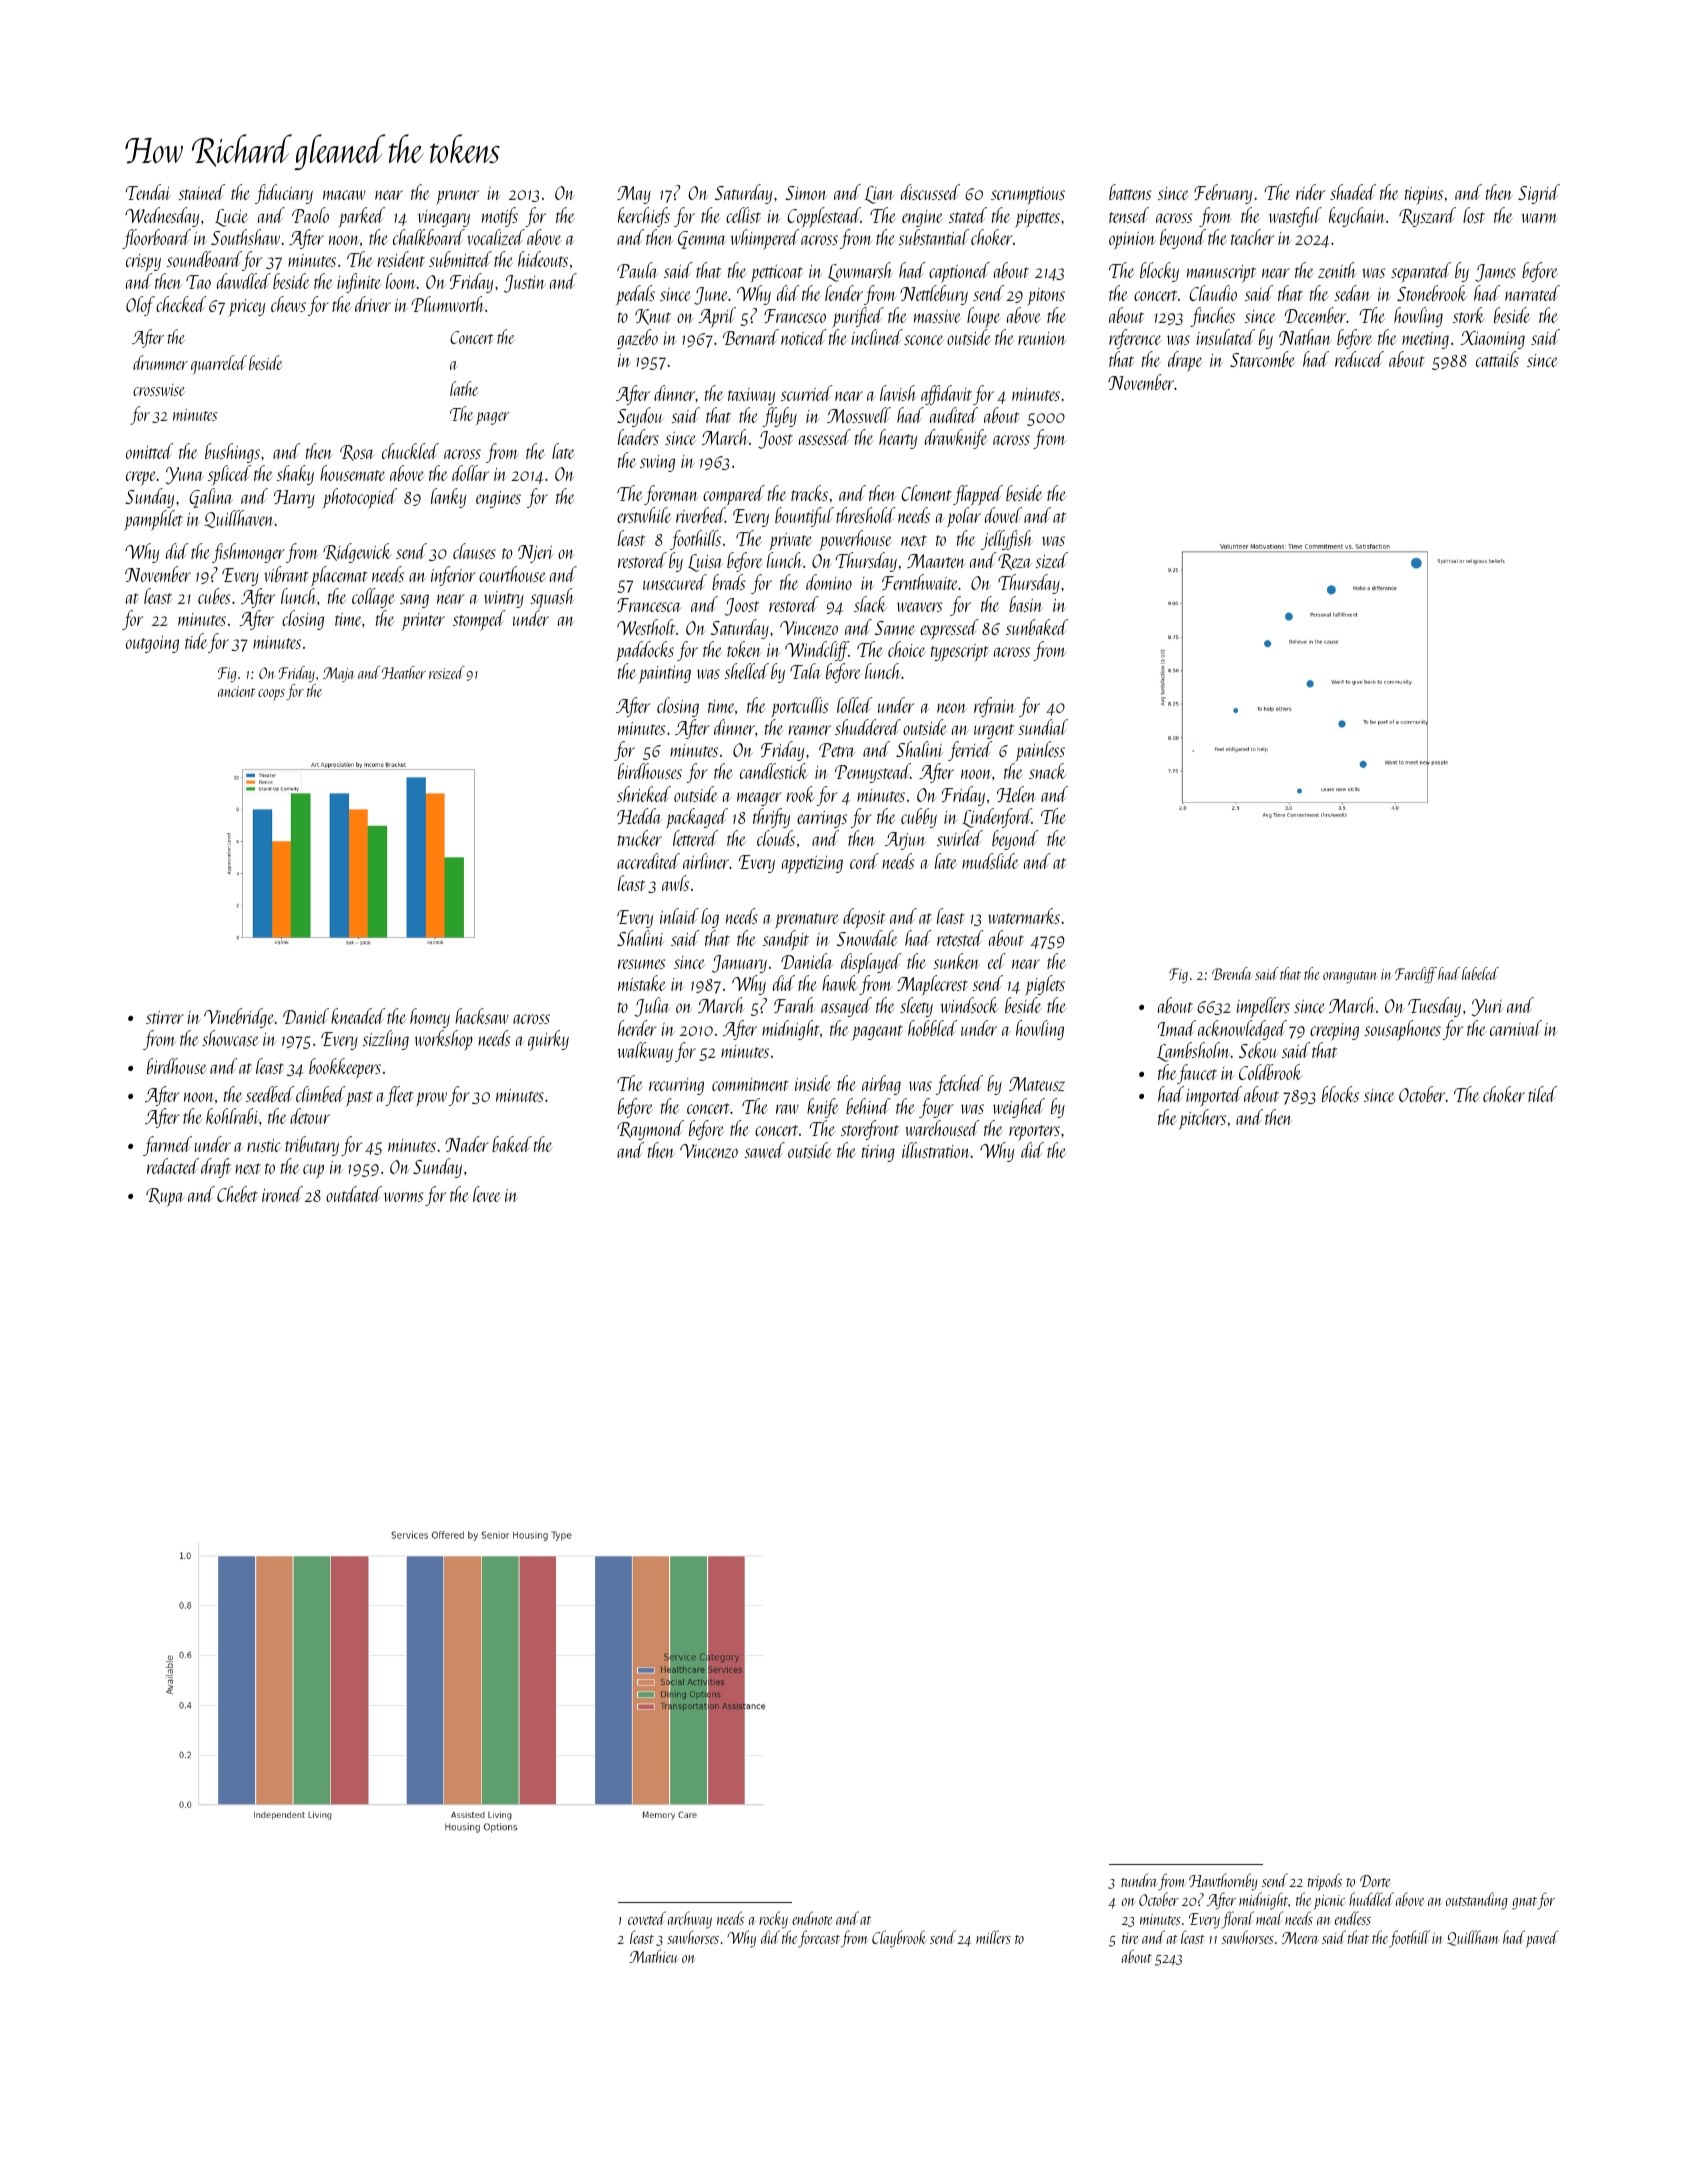 This screenshot has height=2178, width=1683. I want to click on forecast, so click(819, 1939).
